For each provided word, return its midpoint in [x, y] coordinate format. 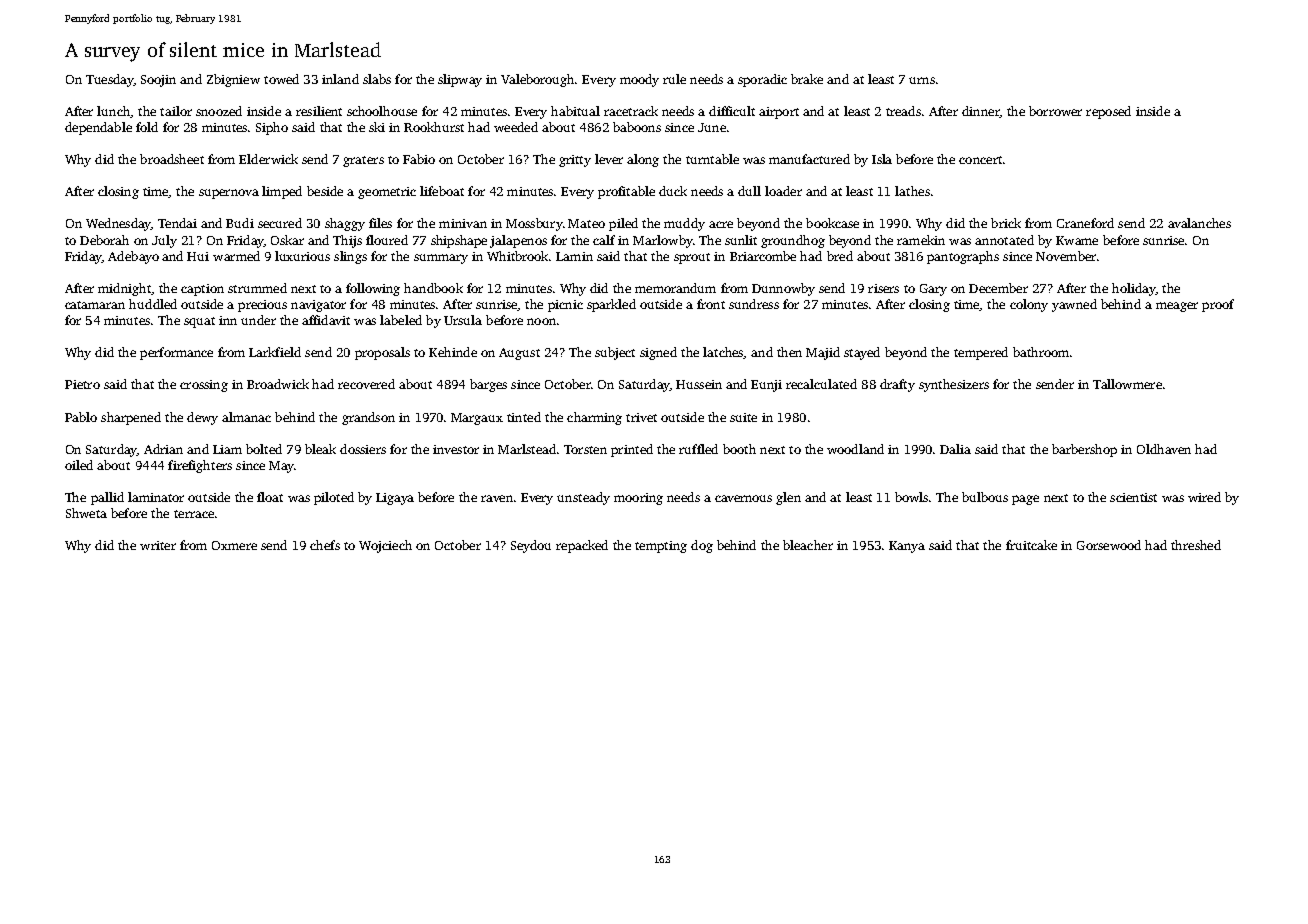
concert [980, 160]
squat [199, 322]
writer [158, 545]
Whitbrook [518, 256]
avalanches [1199, 223]
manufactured [809, 159]
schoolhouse [382, 111]
